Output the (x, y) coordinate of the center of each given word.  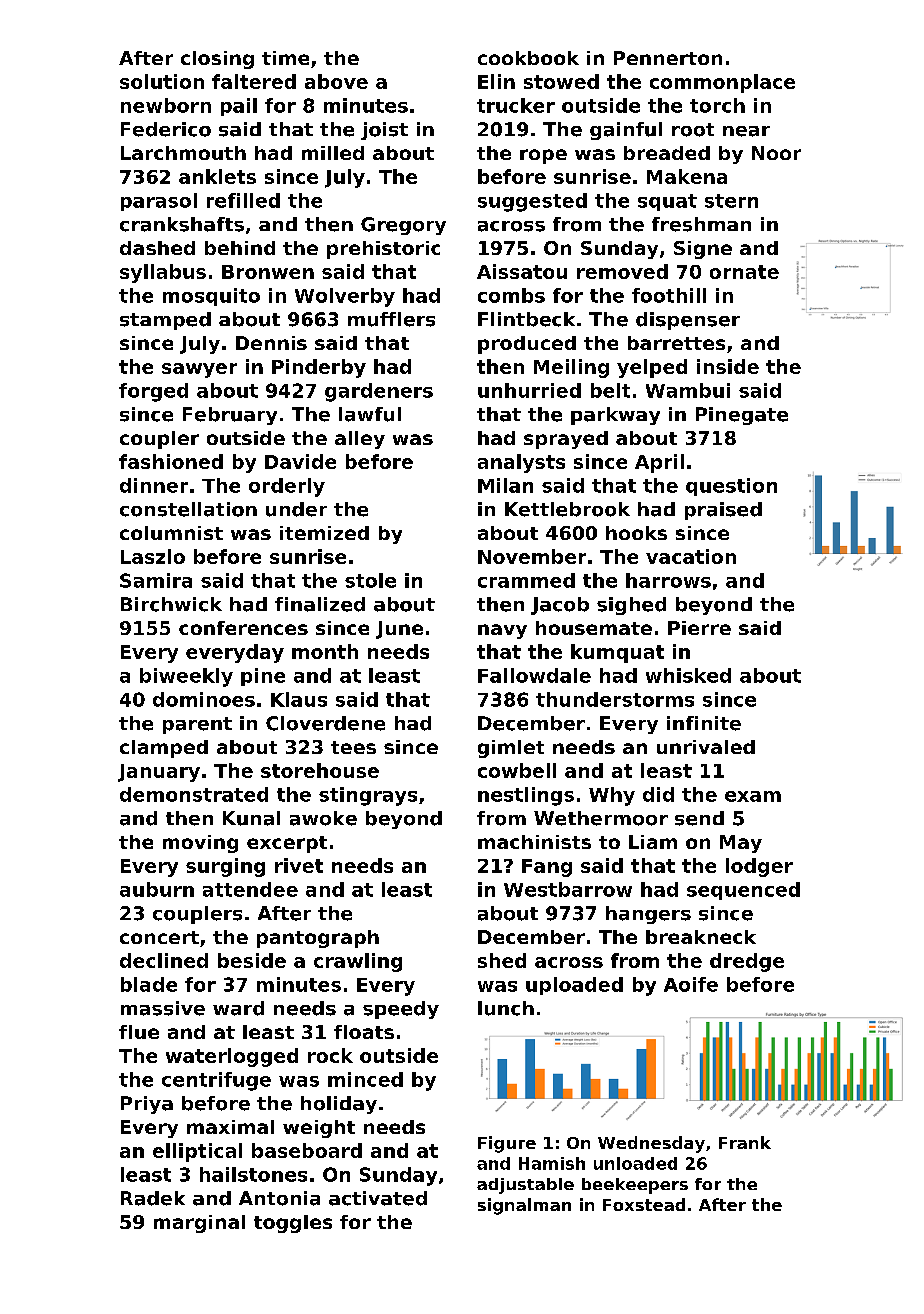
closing (217, 60)
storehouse (320, 770)
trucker (516, 105)
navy (502, 631)
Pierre (699, 628)
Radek (153, 1198)
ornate (744, 272)
